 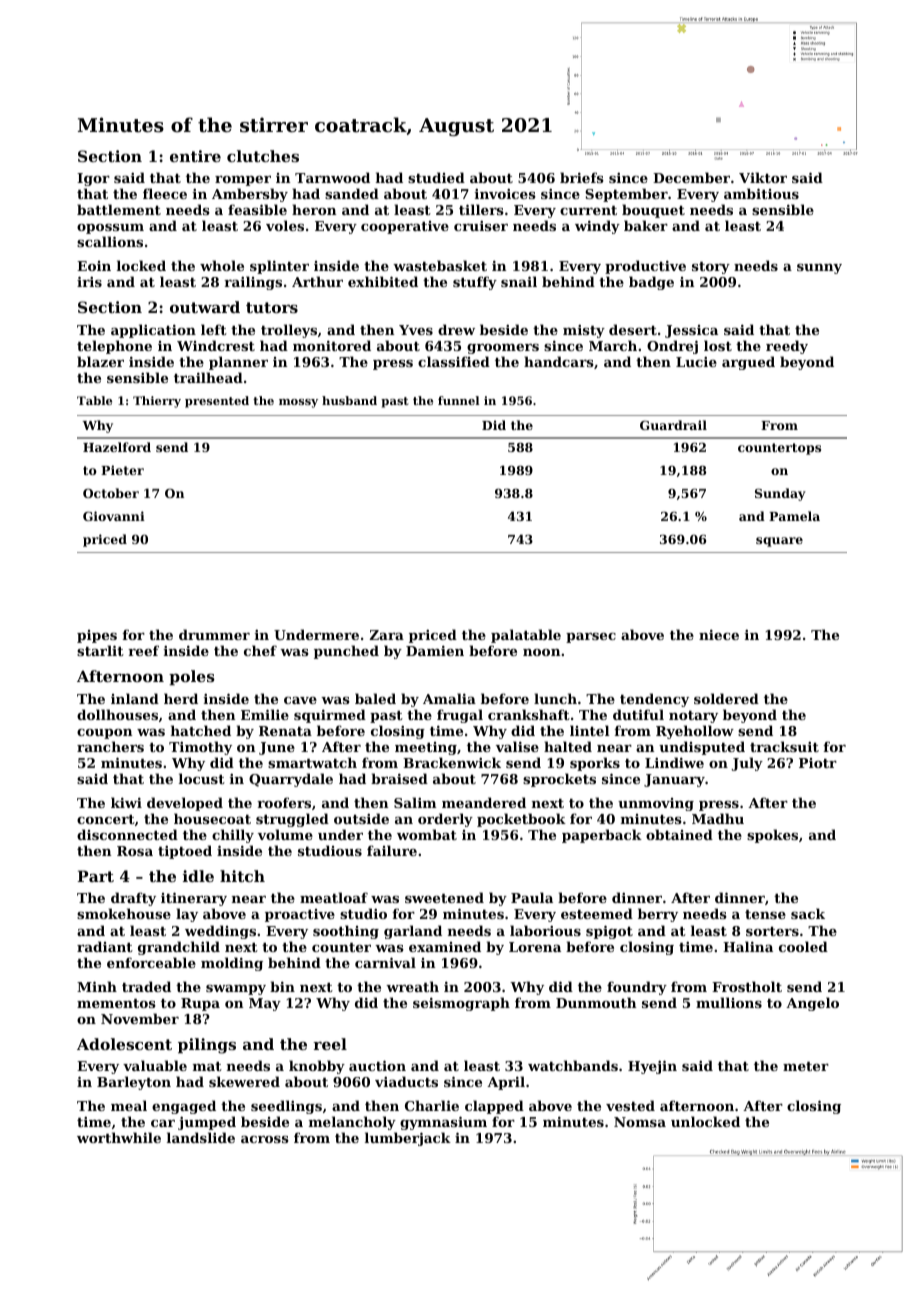 I want to click on Igor, so click(x=93, y=179).
